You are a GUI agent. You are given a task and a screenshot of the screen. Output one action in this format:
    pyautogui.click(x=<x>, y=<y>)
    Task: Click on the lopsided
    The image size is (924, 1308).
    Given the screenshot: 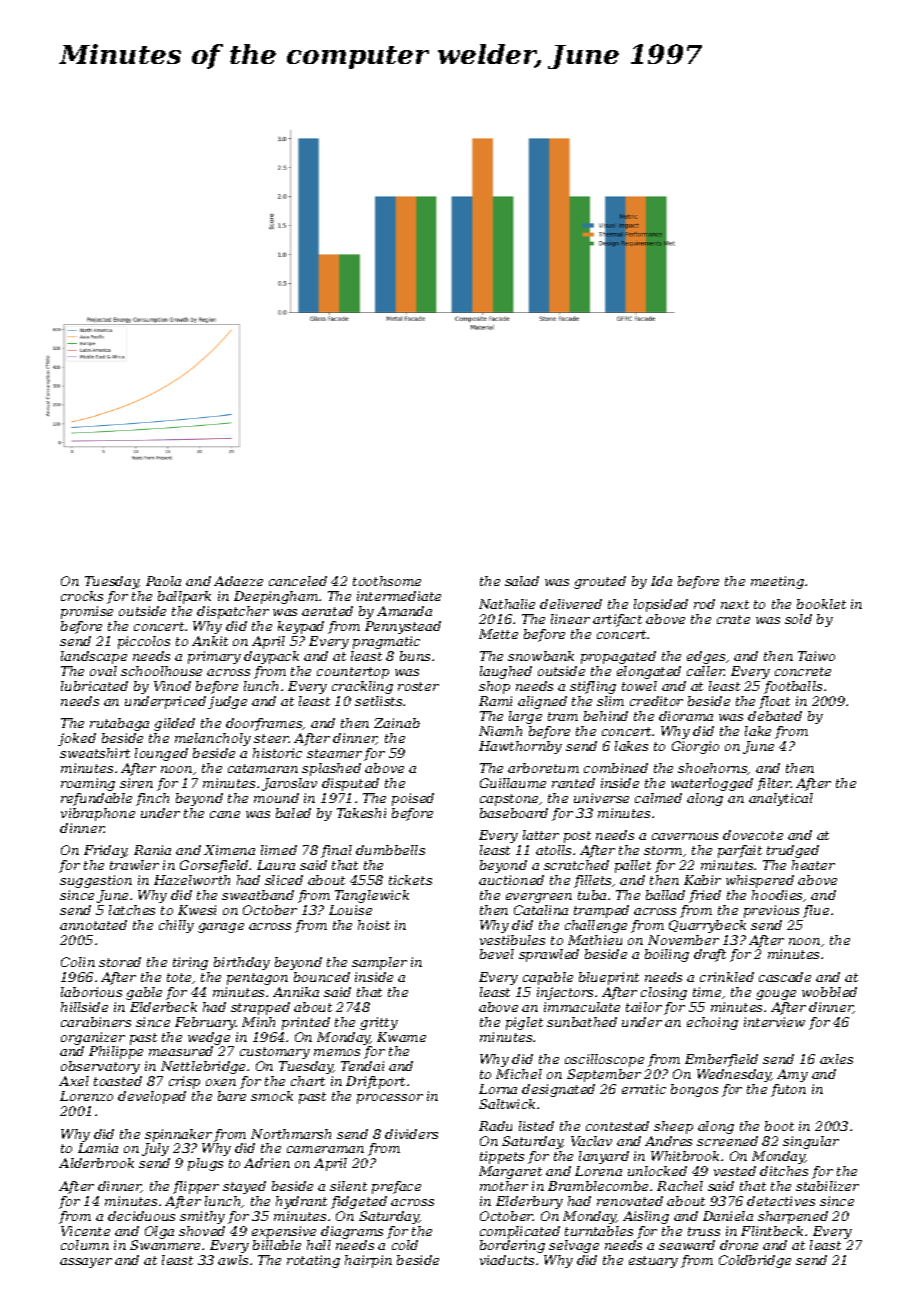 What is the action you would take?
    pyautogui.click(x=661, y=605)
